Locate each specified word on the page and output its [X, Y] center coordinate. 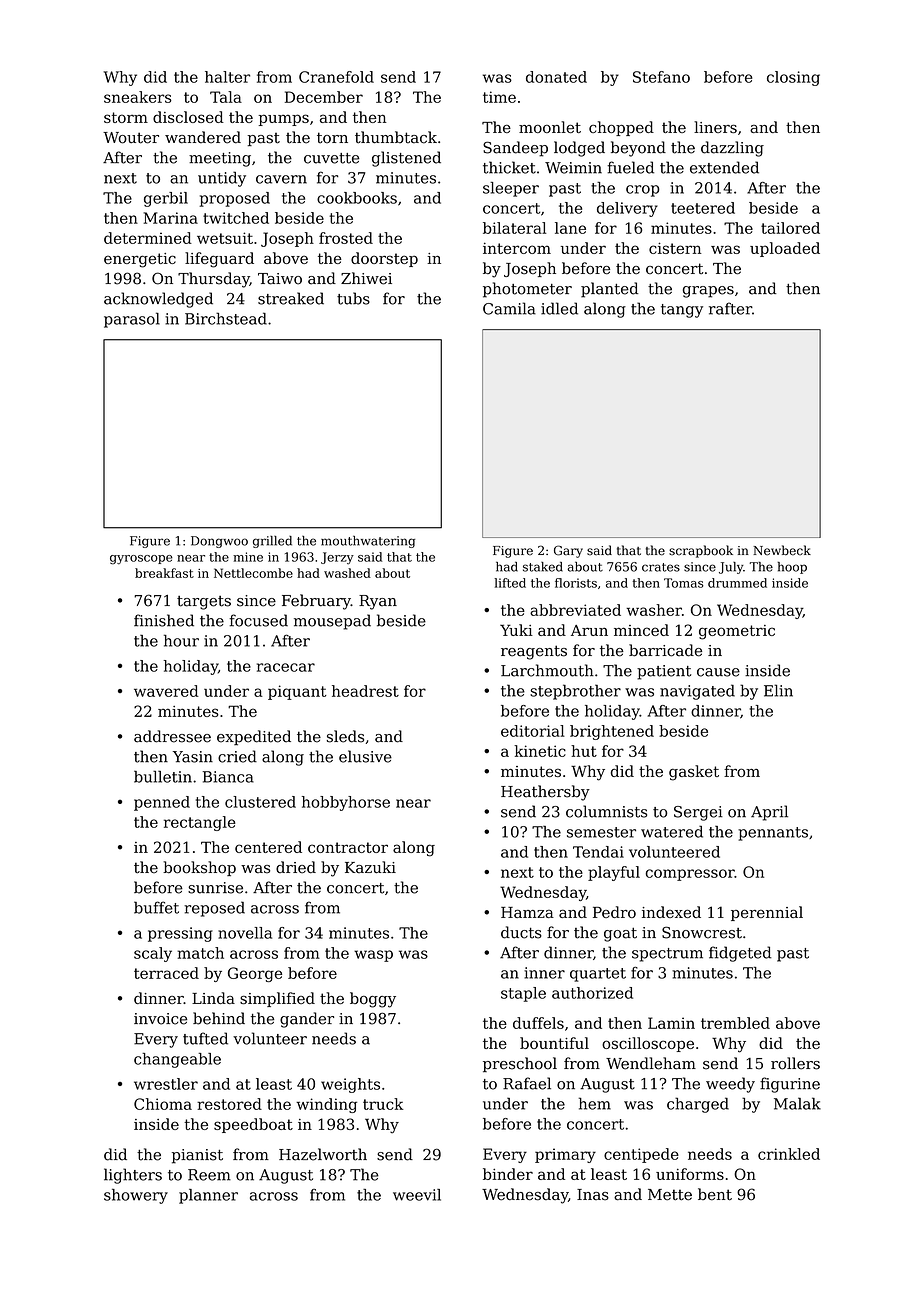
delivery [627, 209]
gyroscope [141, 560]
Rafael [527, 1083]
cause [718, 672]
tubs [353, 298]
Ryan [378, 602]
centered [268, 847]
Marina [170, 218]
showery [136, 1196]
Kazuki [370, 867]
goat [620, 934]
